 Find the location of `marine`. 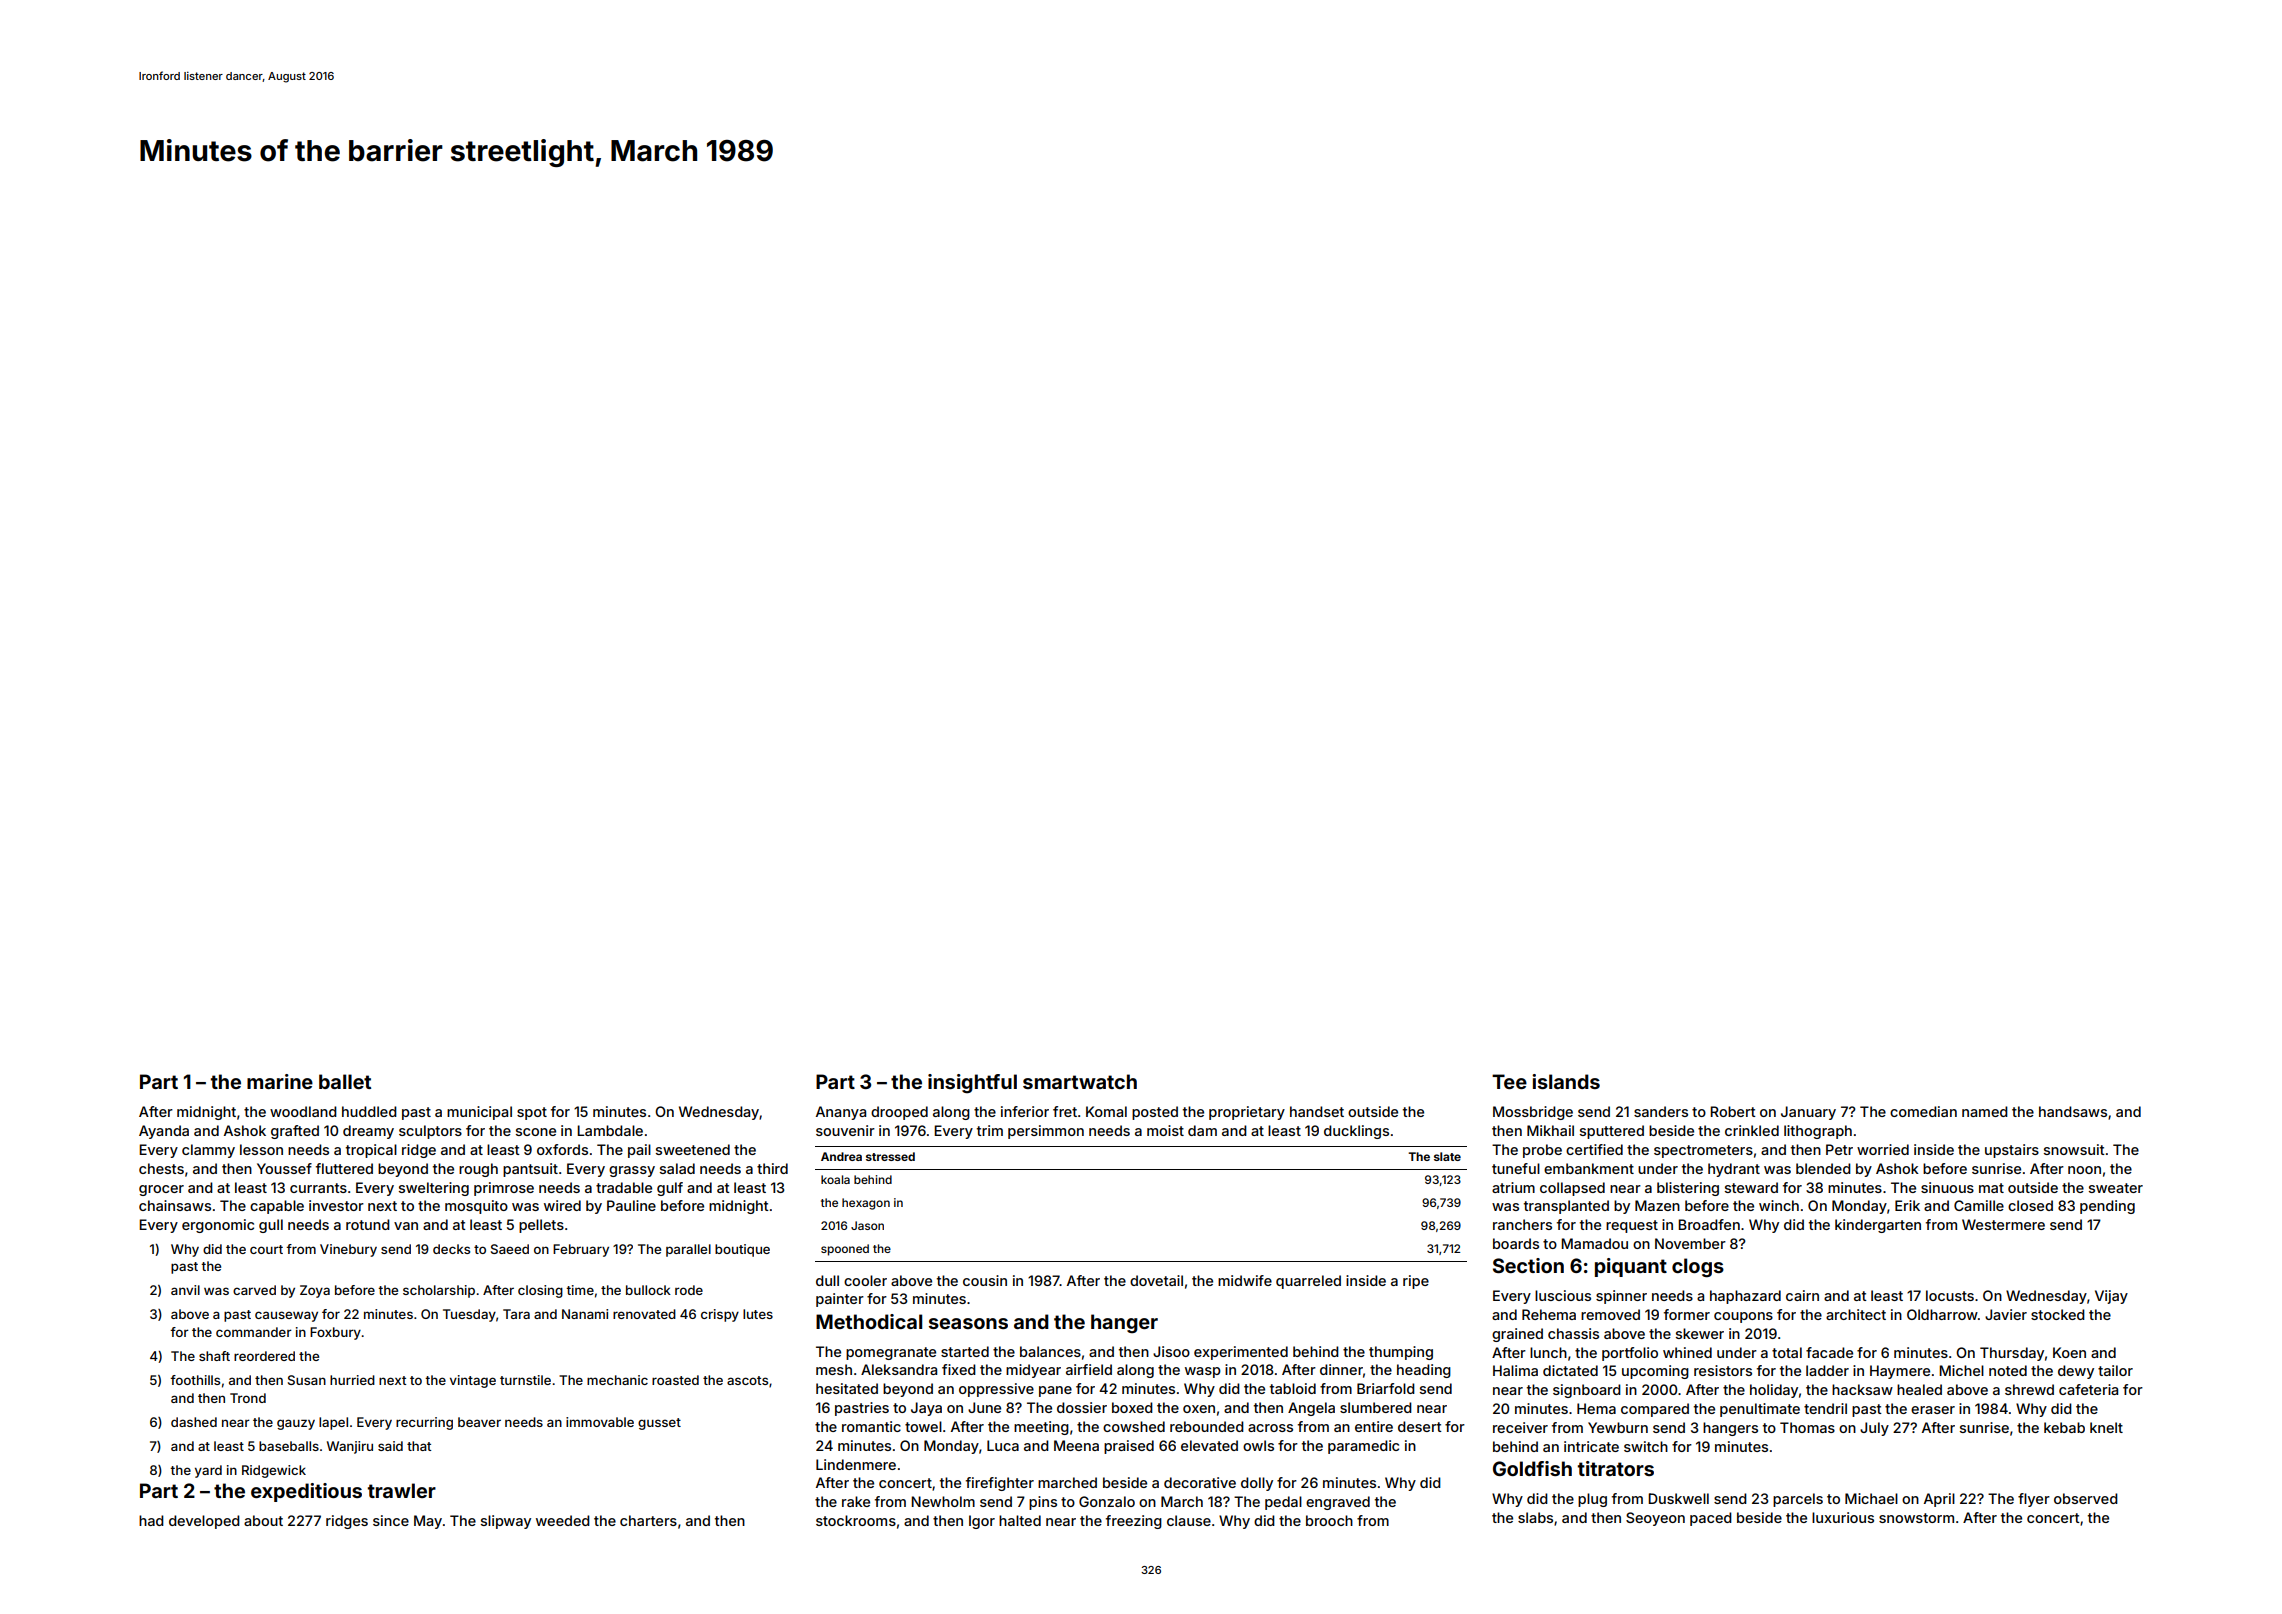

marine is located at coordinates (280, 1081).
